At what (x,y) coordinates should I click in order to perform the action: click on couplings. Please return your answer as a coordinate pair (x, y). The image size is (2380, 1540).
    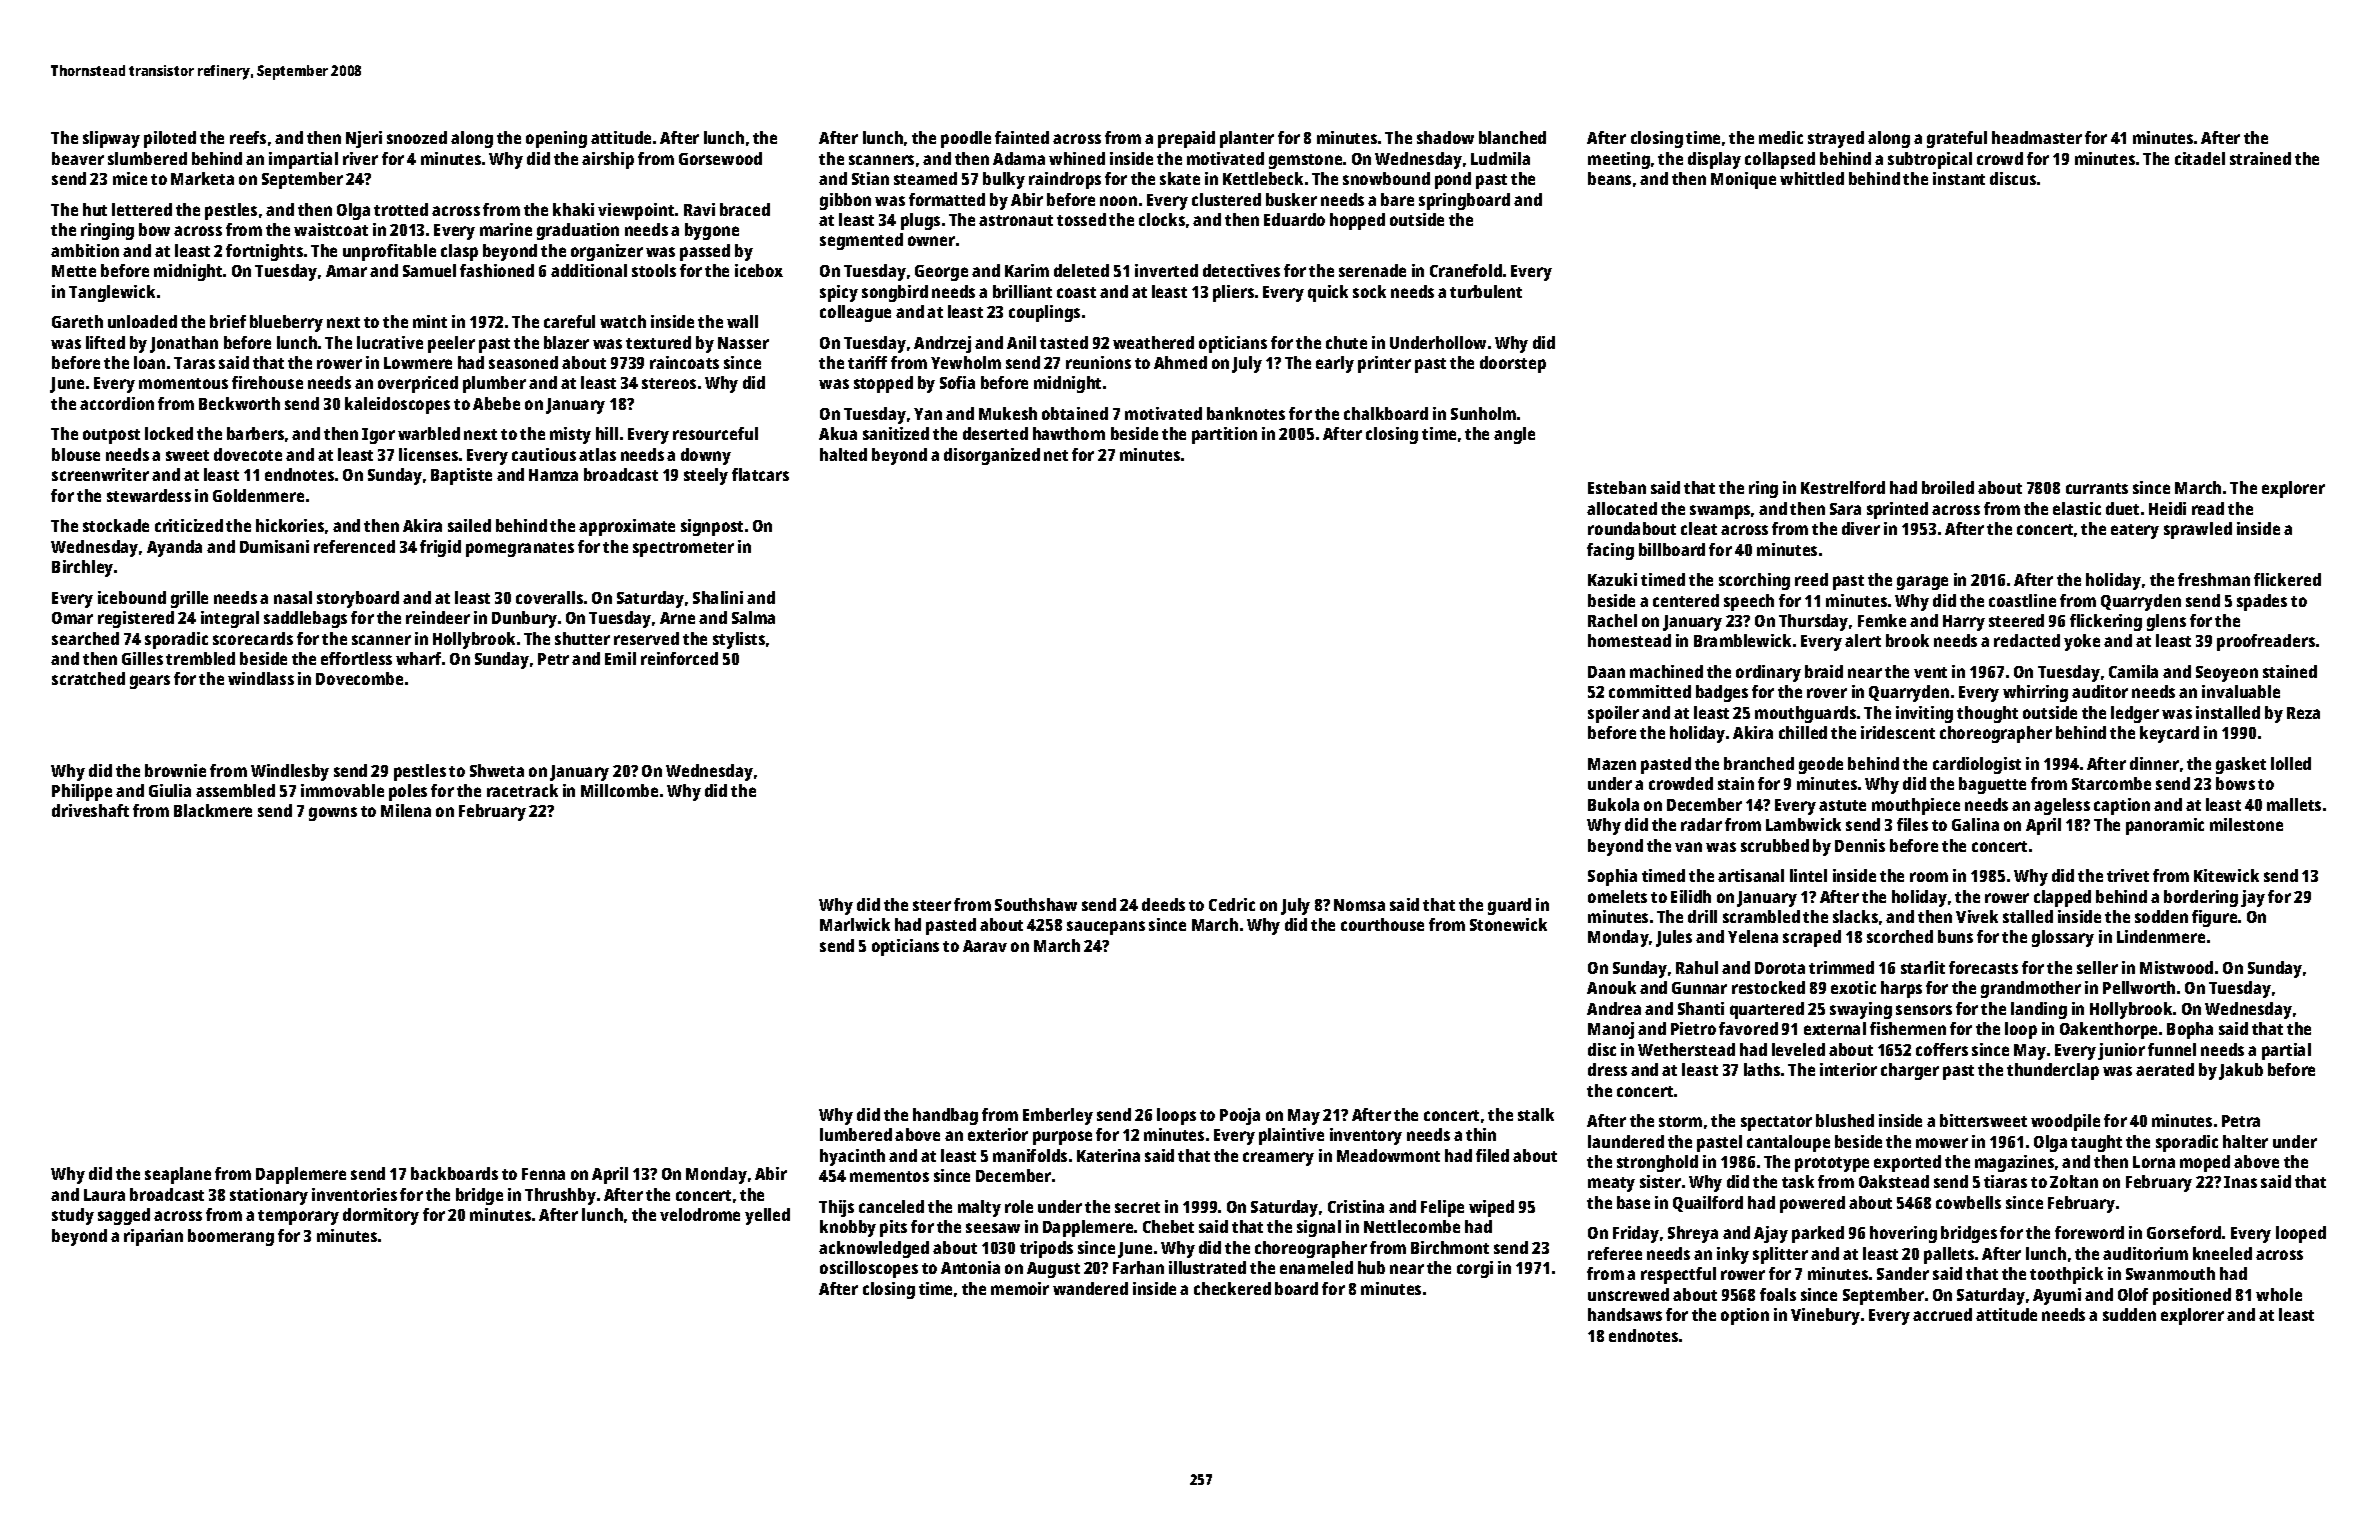
    Looking at the image, I should click on (1044, 313).
